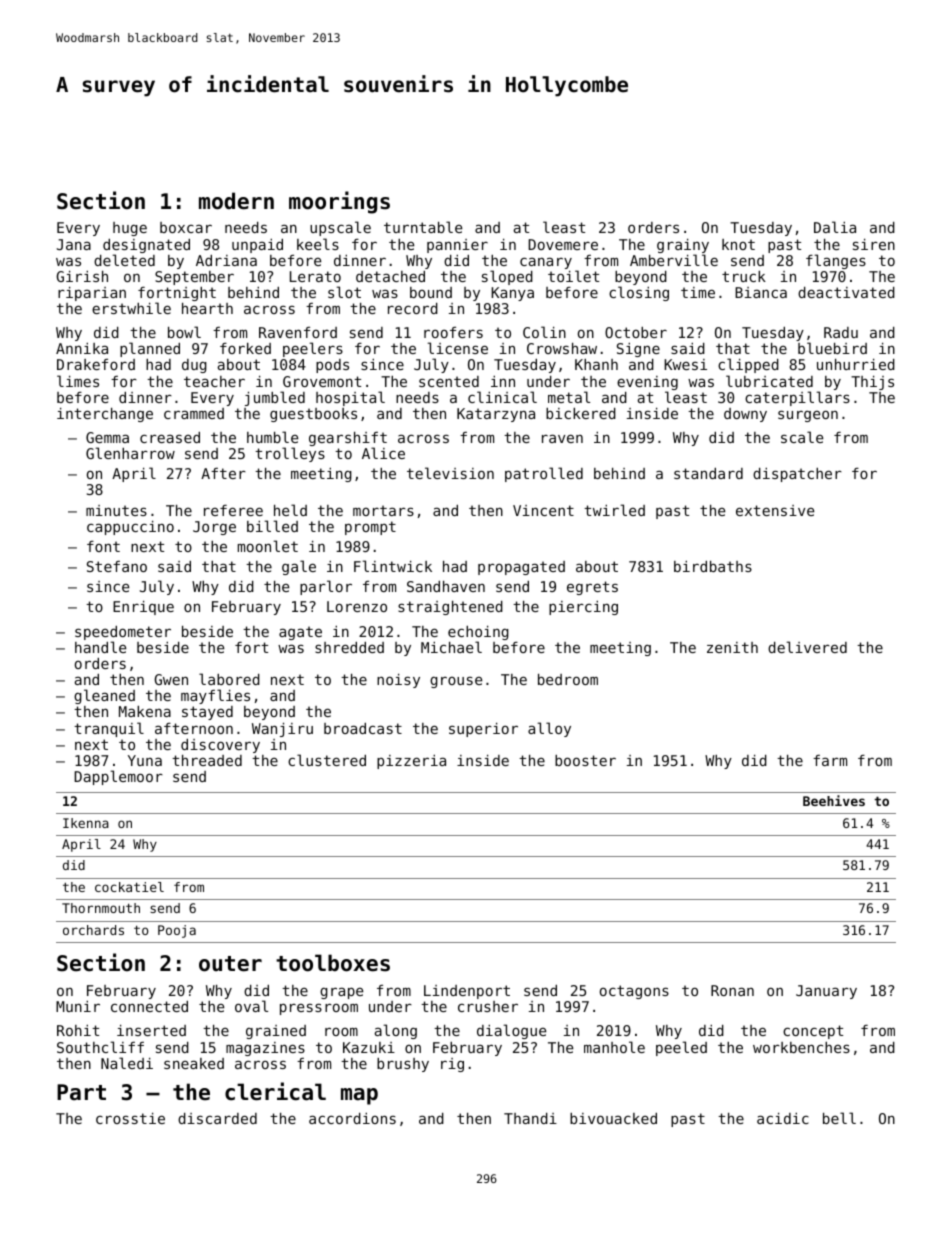 This page has width=952, height=1233. Describe the element at coordinates (236, 201) in the page. I see `modern` at that location.
